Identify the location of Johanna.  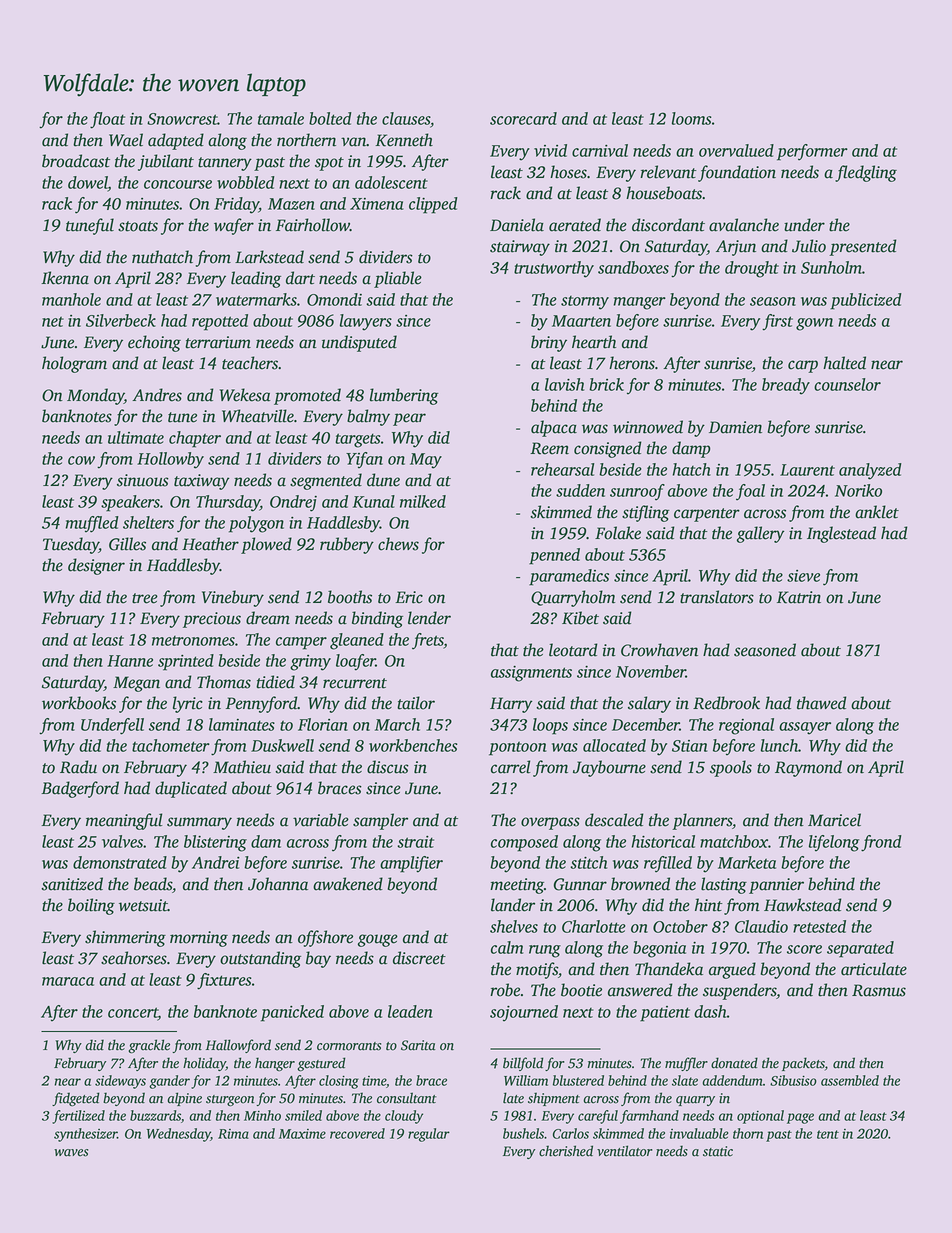
(278, 884).
